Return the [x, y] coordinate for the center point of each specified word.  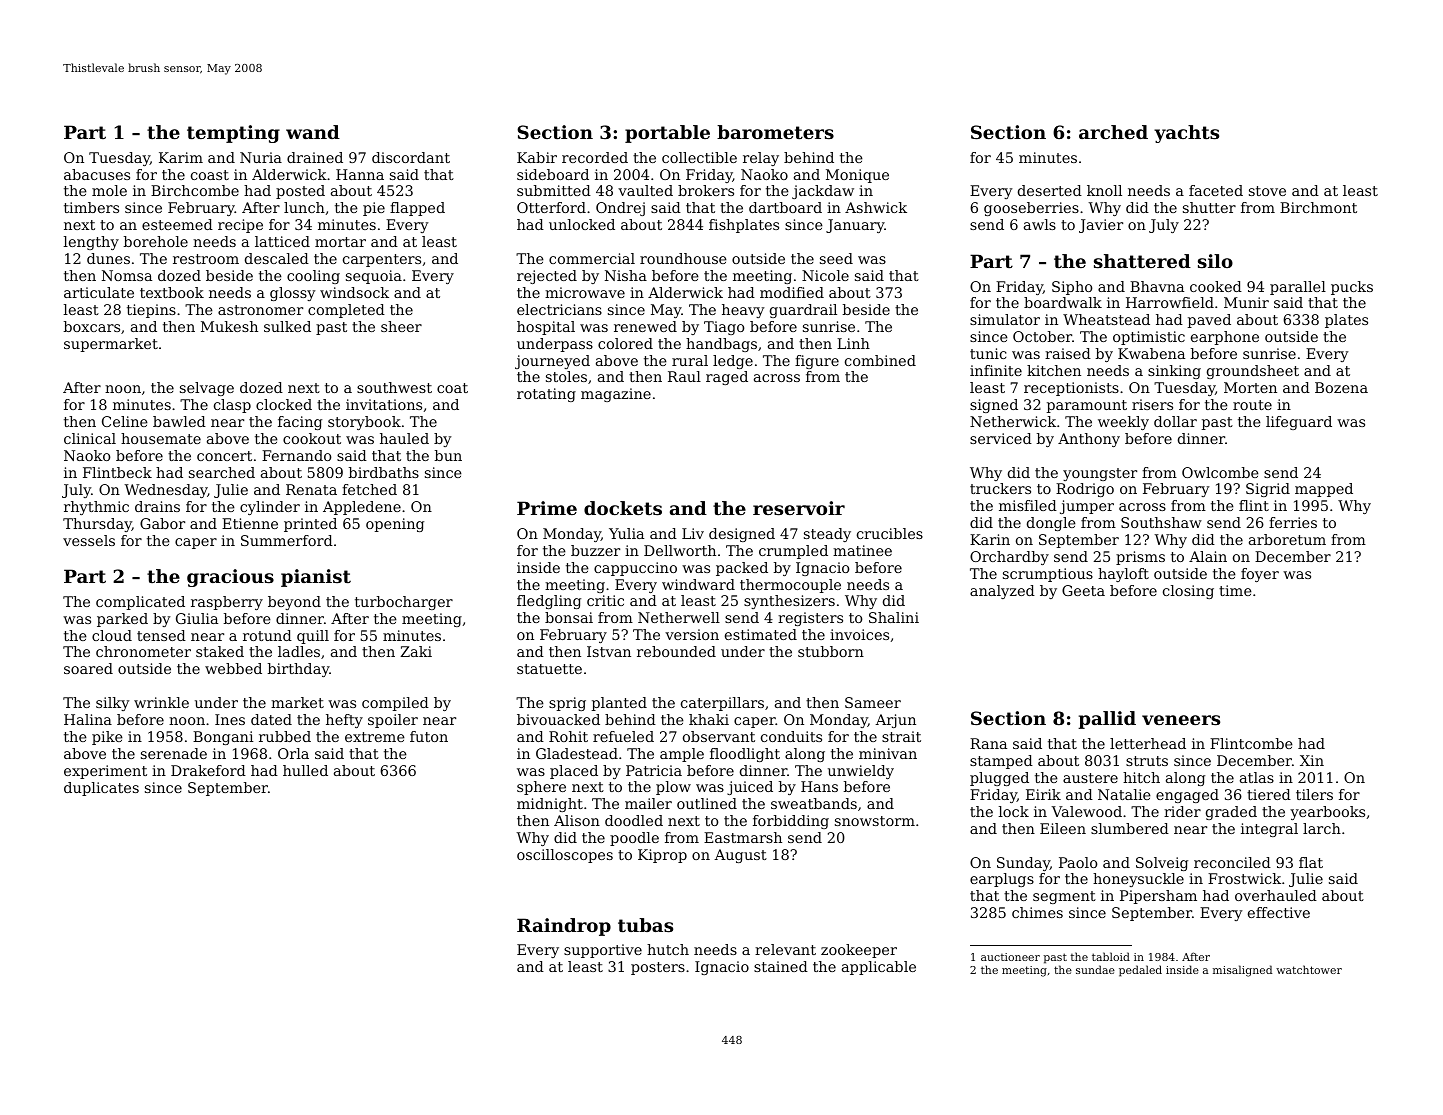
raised [1068, 353]
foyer [1260, 575]
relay [761, 159]
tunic [988, 353]
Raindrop [564, 927]
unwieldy [861, 772]
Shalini [894, 617]
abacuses [97, 174]
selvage [207, 389]
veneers [1181, 720]
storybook [364, 423]
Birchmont [1318, 207]
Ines [230, 719]
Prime [547, 508]
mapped [1324, 490]
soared [88, 668]
